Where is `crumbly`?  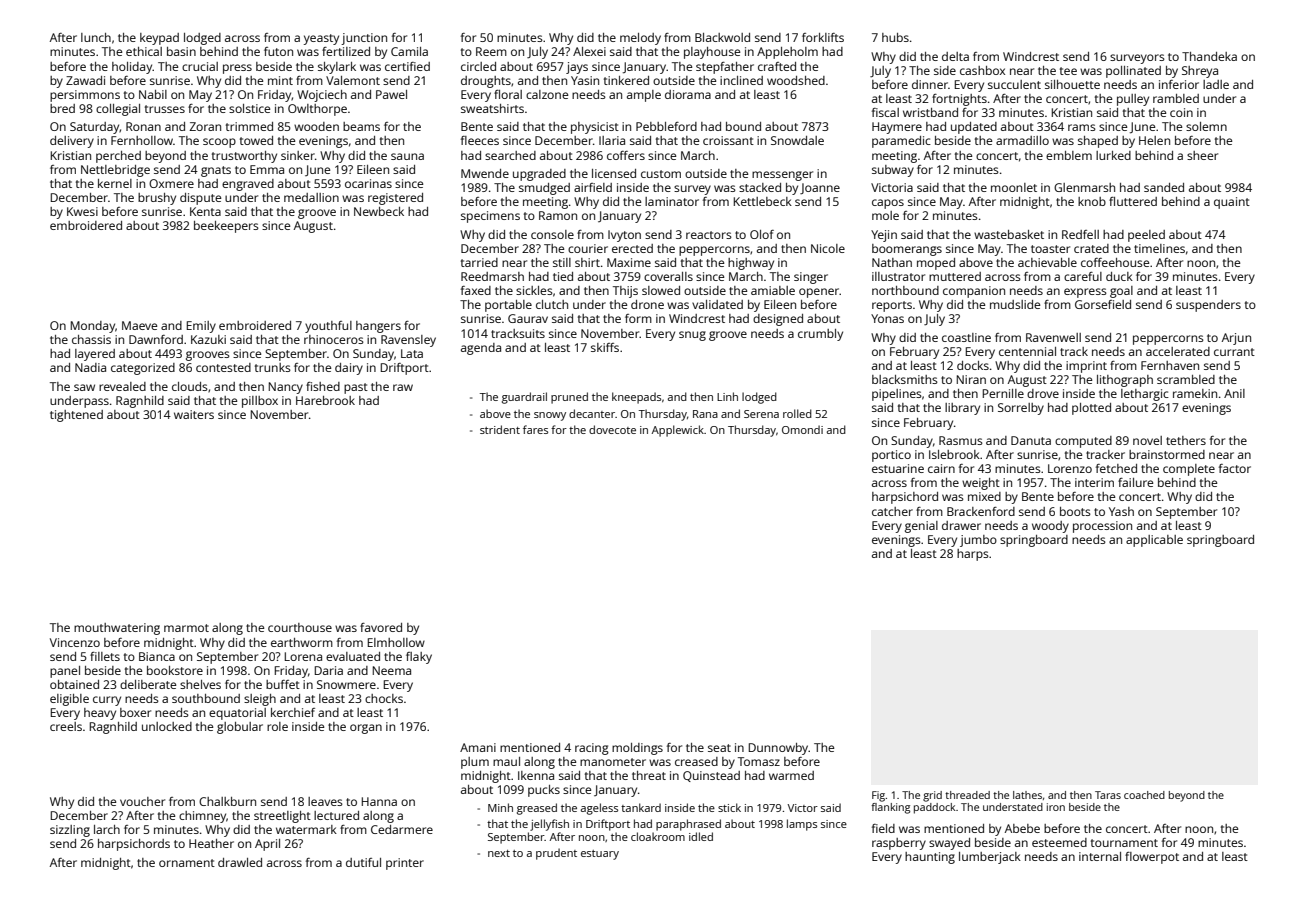
crumbly is located at coordinates (820, 335).
